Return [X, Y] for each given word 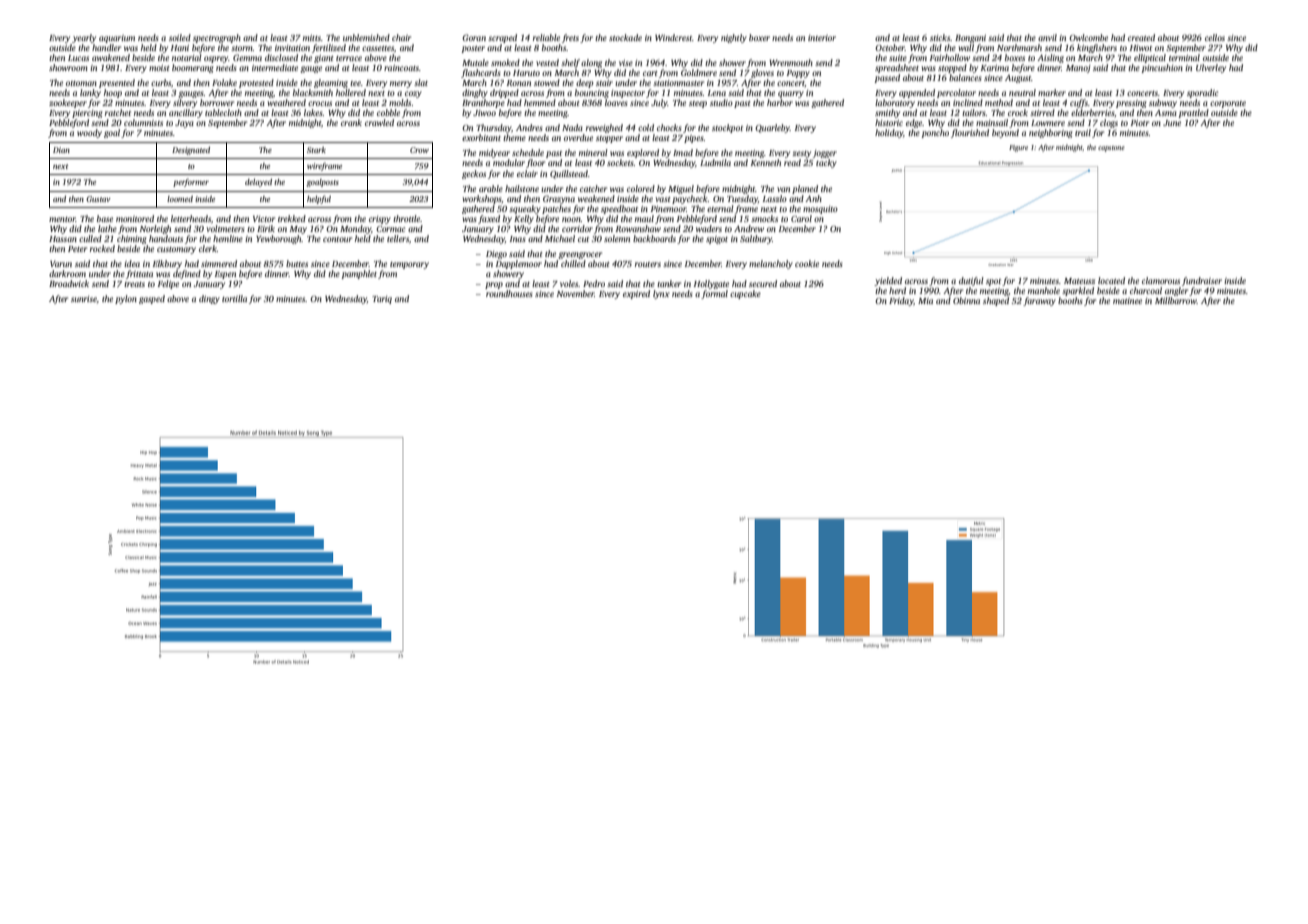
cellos [1215, 37]
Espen [225, 275]
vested [547, 62]
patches [556, 209]
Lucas [78, 58]
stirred [1042, 112]
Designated [191, 151]
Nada [572, 127]
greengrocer [580, 255]
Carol [801, 218]
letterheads [191, 218]
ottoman [81, 83]
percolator [956, 93]
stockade [625, 37]
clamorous [1161, 280]
